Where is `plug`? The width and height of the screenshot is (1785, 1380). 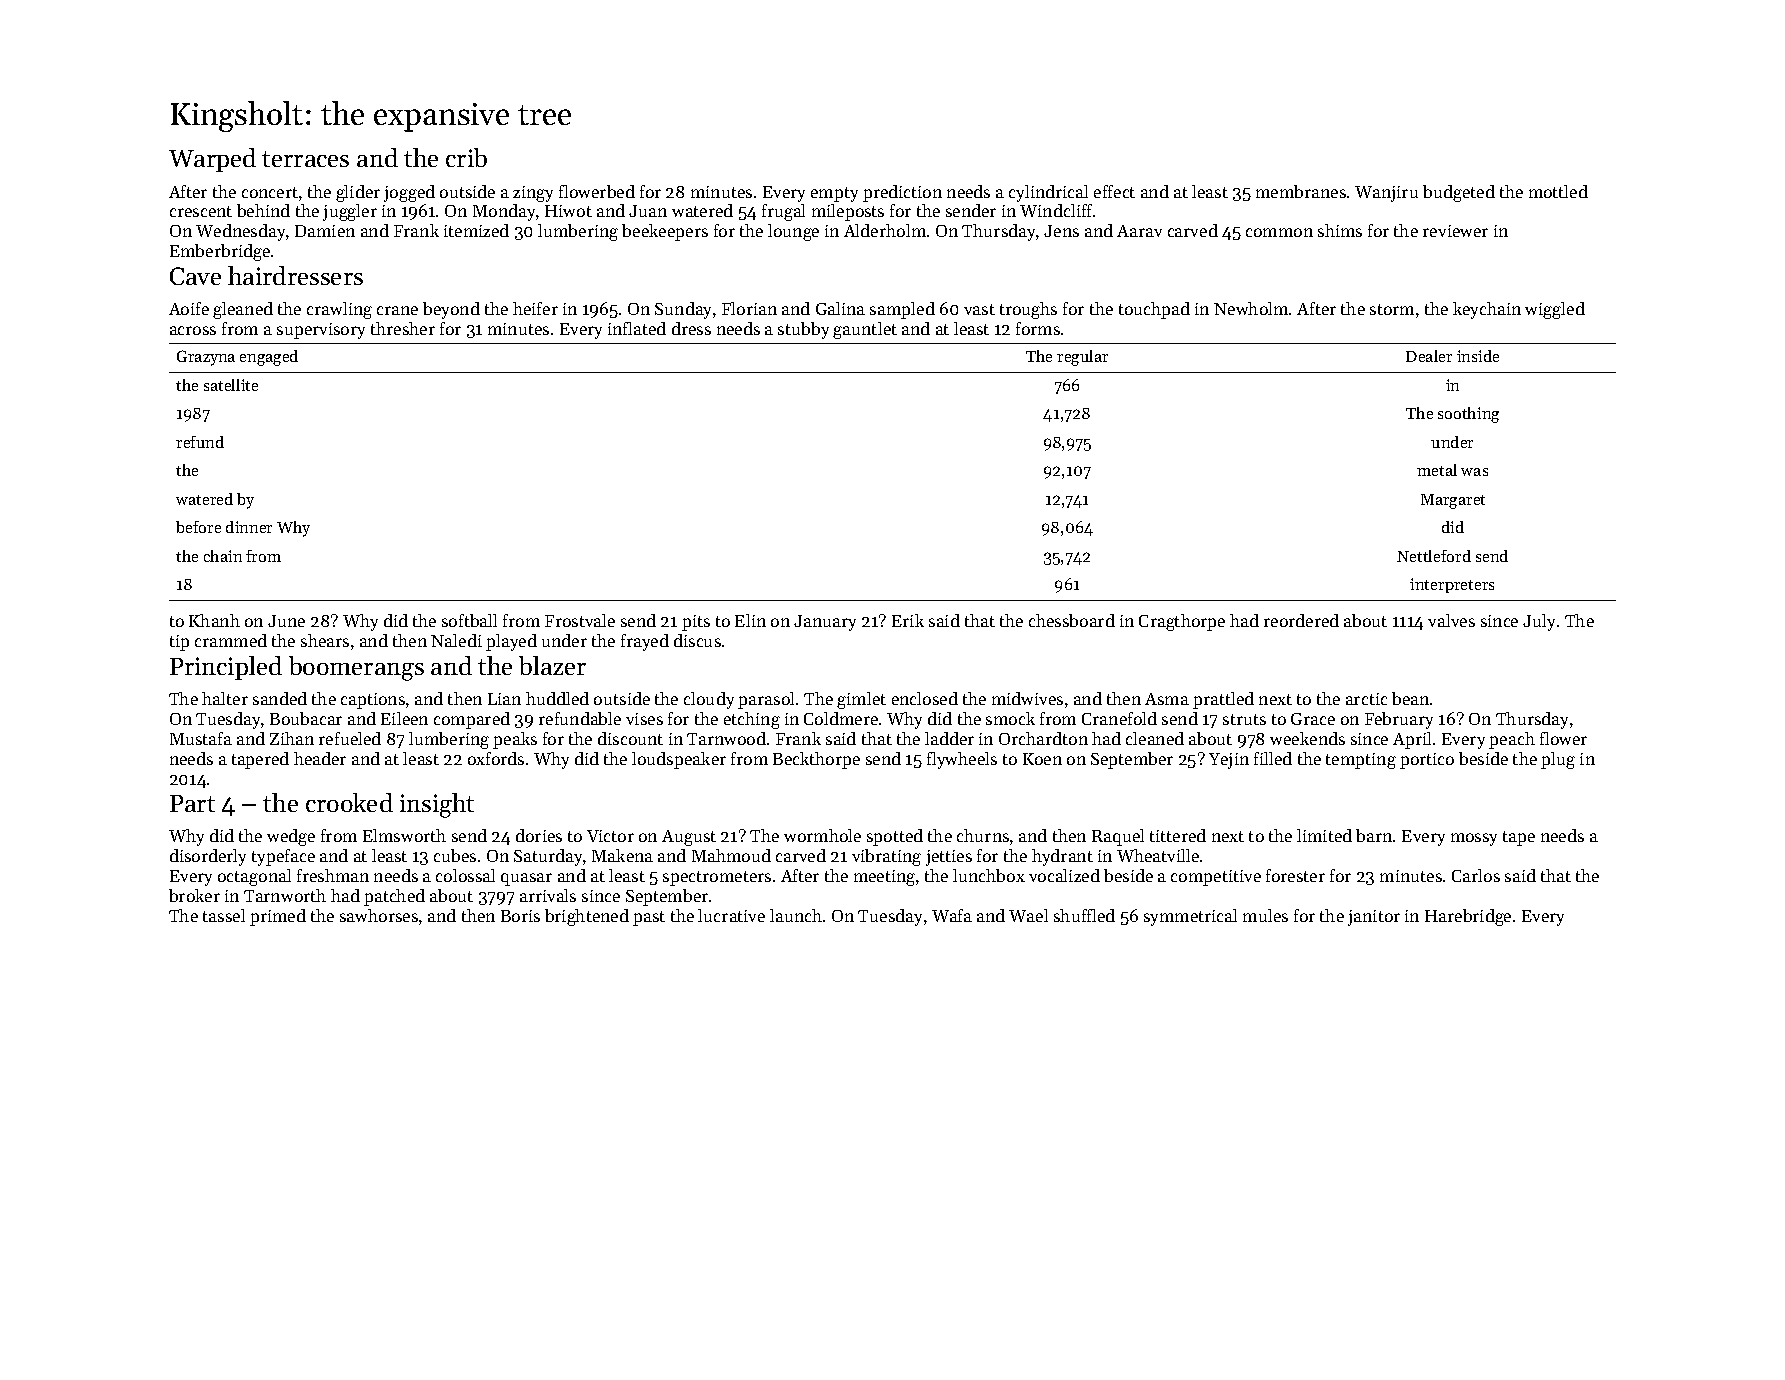
plug is located at coordinates (1558, 760).
